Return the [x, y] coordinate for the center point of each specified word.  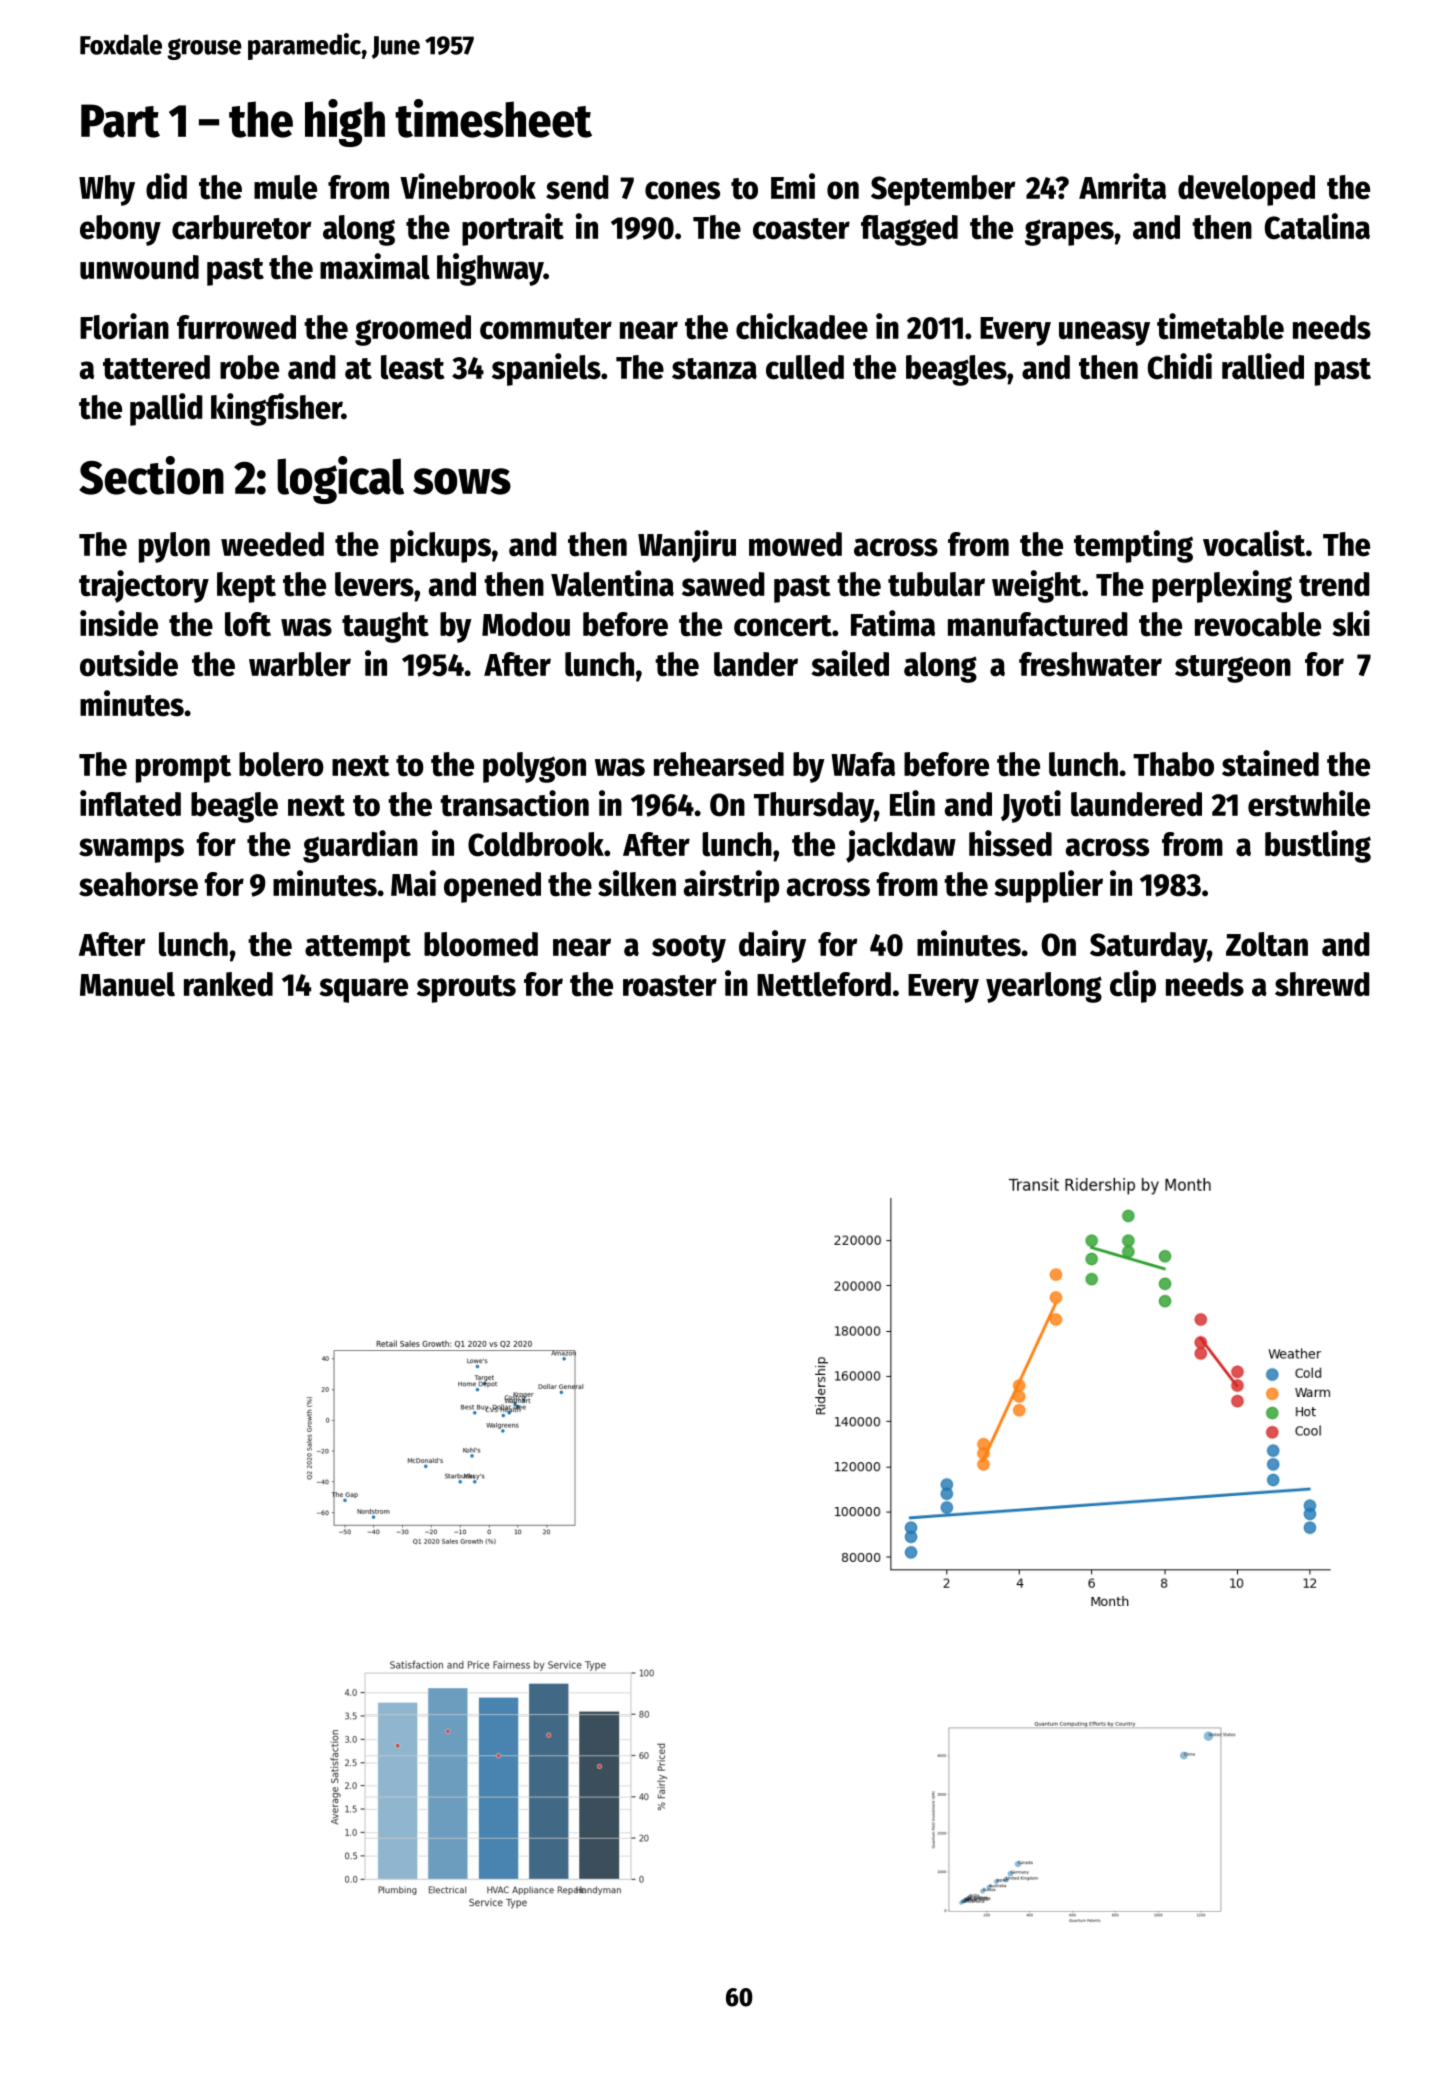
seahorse [138, 884]
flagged [909, 230]
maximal [375, 266]
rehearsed [719, 764]
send [577, 187]
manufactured [1038, 624]
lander [756, 664]
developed [1246, 190]
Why [107, 190]
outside [129, 663]
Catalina [1317, 226]
